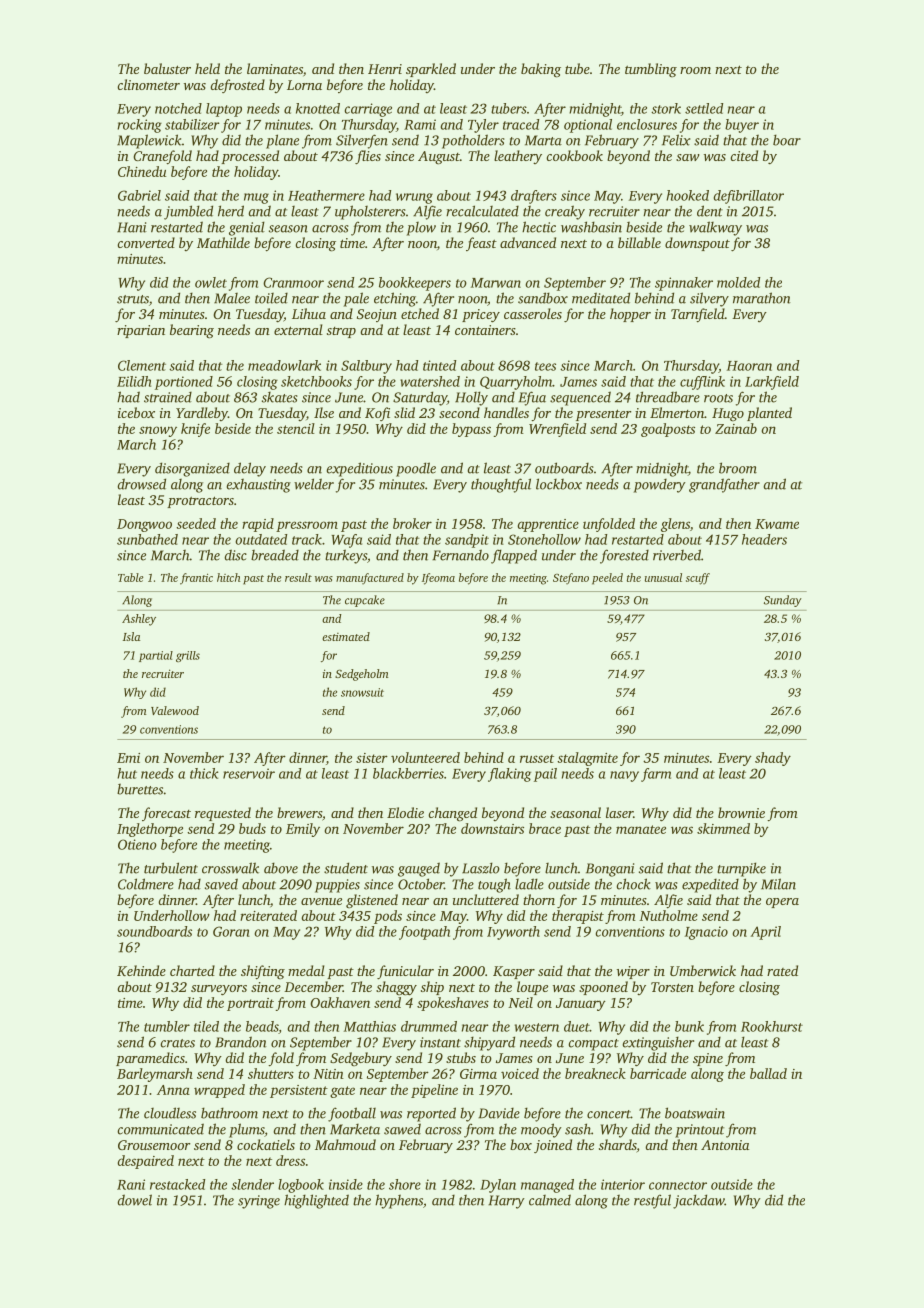 This image has height=1308, width=924. I want to click on highlighted, so click(316, 1201).
